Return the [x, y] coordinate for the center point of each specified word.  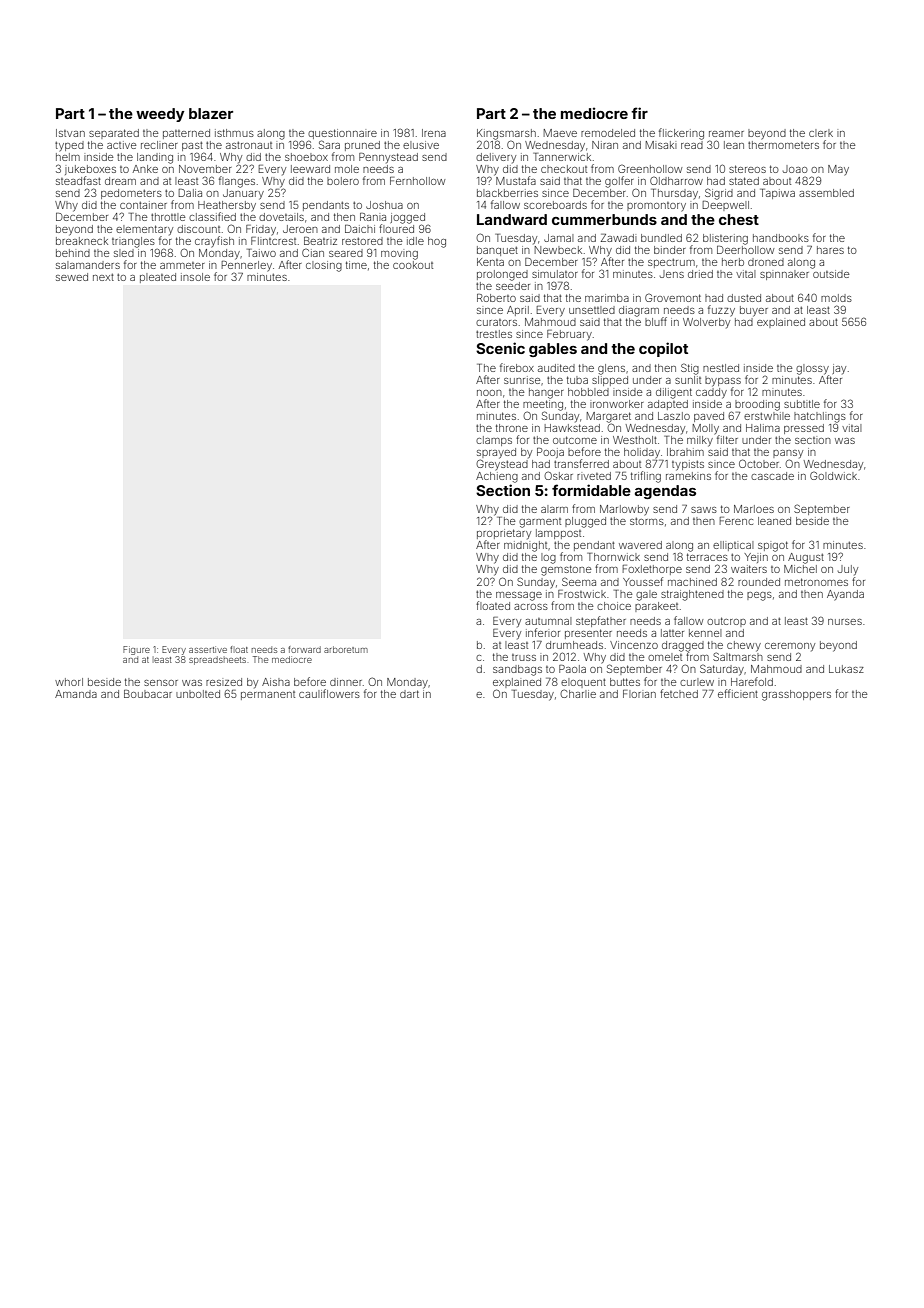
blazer [211, 113]
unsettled [592, 310]
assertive [208, 649]
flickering [681, 134]
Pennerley [247, 266]
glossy [812, 369]
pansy [788, 454]
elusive [421, 145]
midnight [525, 546]
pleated [158, 278]
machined [692, 582]
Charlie [578, 693]
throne [512, 428]
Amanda [76, 694]
